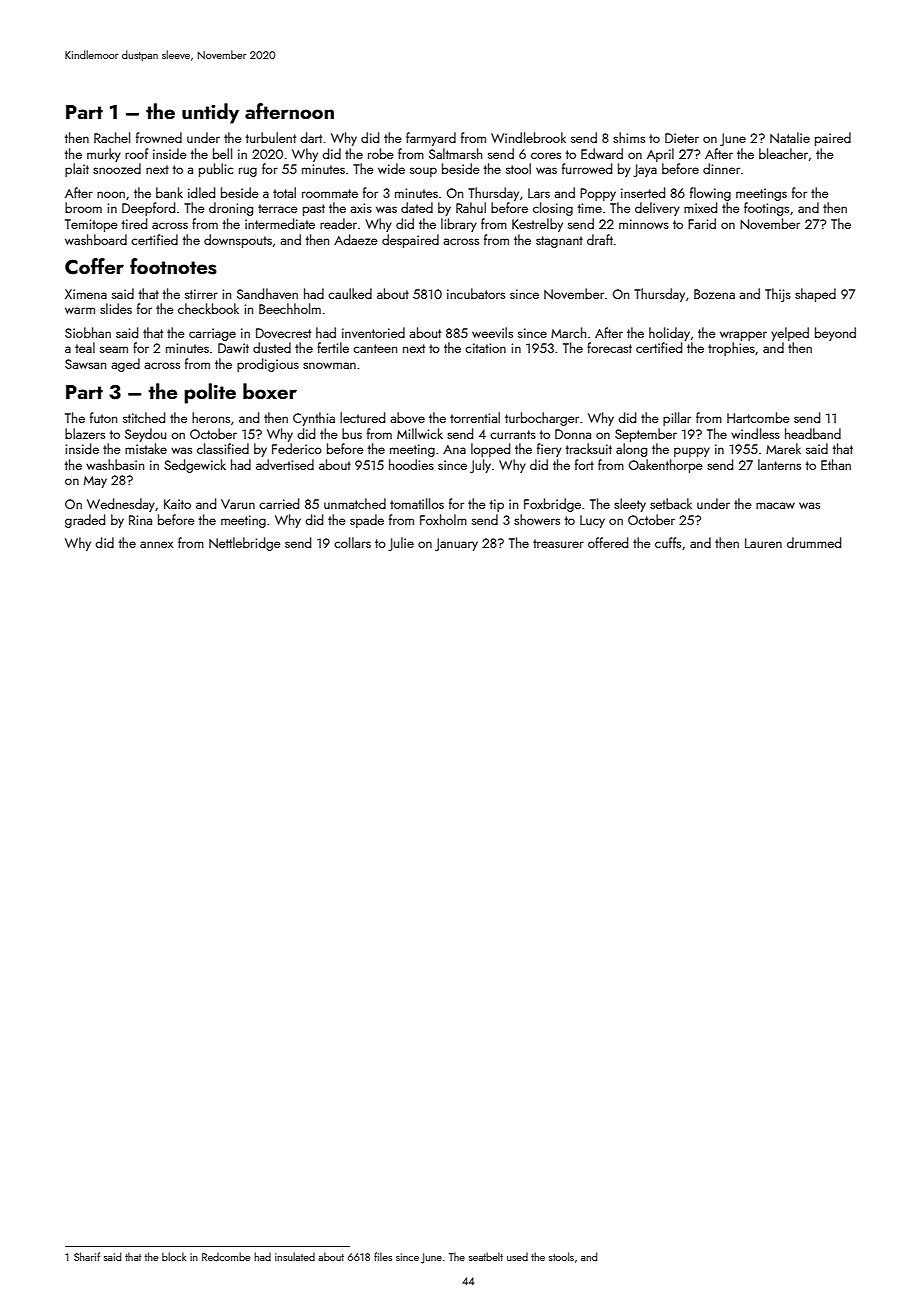 This screenshot has height=1308, width=924. What do you see at coordinates (475, 417) in the screenshot?
I see `torrential` at bounding box center [475, 417].
